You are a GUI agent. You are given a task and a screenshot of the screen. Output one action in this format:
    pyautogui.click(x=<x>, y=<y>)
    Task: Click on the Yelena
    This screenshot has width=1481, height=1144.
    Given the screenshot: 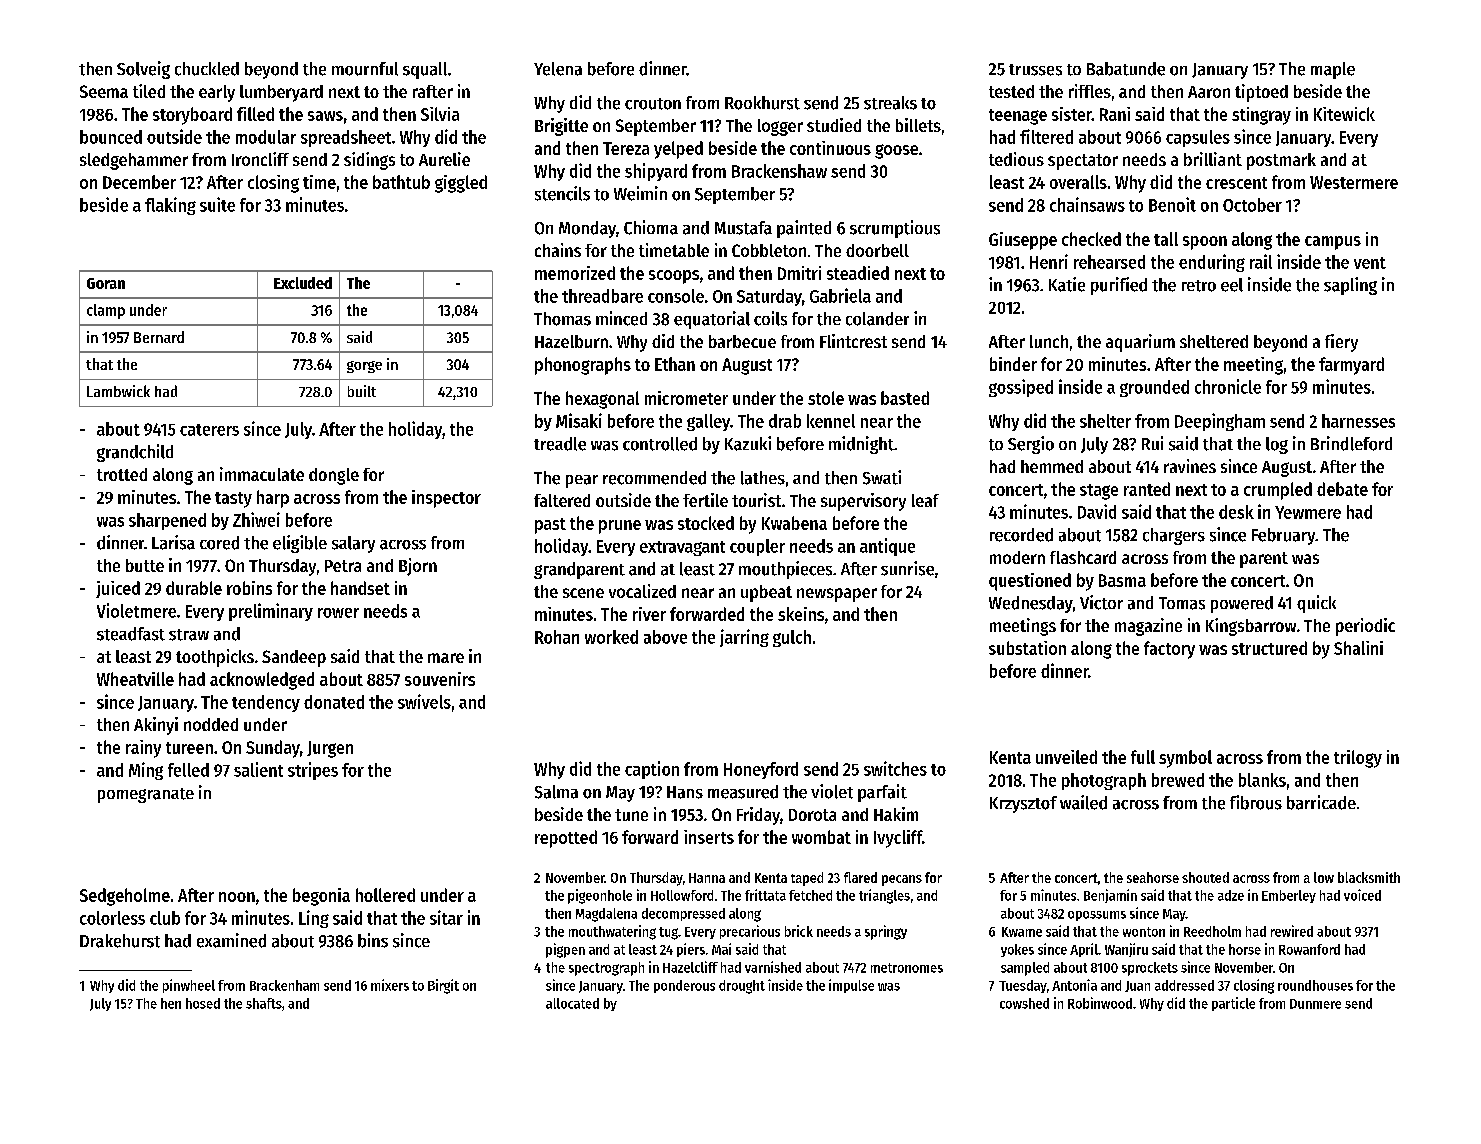 What is the action you would take?
    pyautogui.click(x=558, y=69)
